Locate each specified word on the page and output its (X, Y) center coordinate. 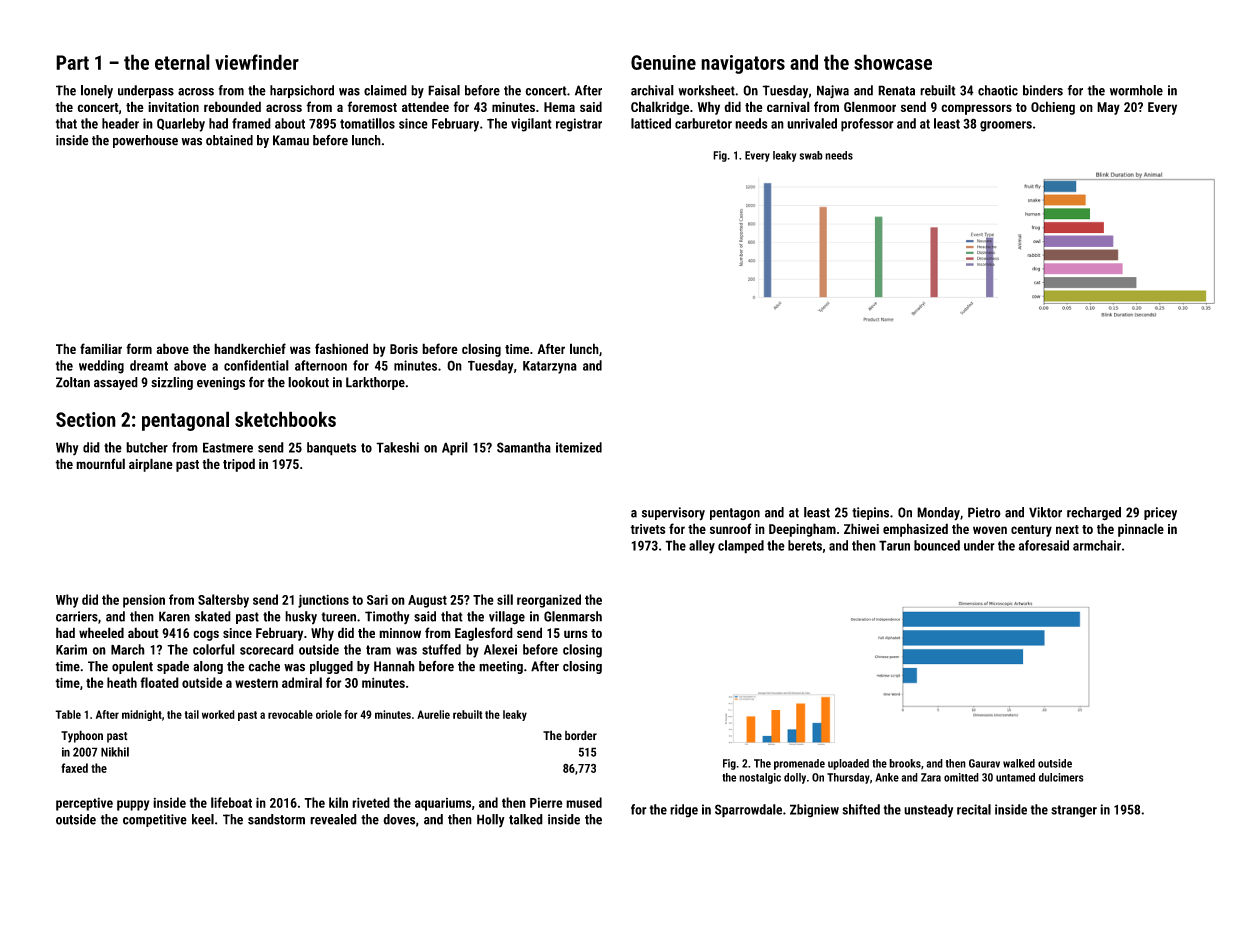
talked (526, 819)
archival (652, 90)
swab (811, 155)
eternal (182, 62)
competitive (155, 820)
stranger (1074, 811)
